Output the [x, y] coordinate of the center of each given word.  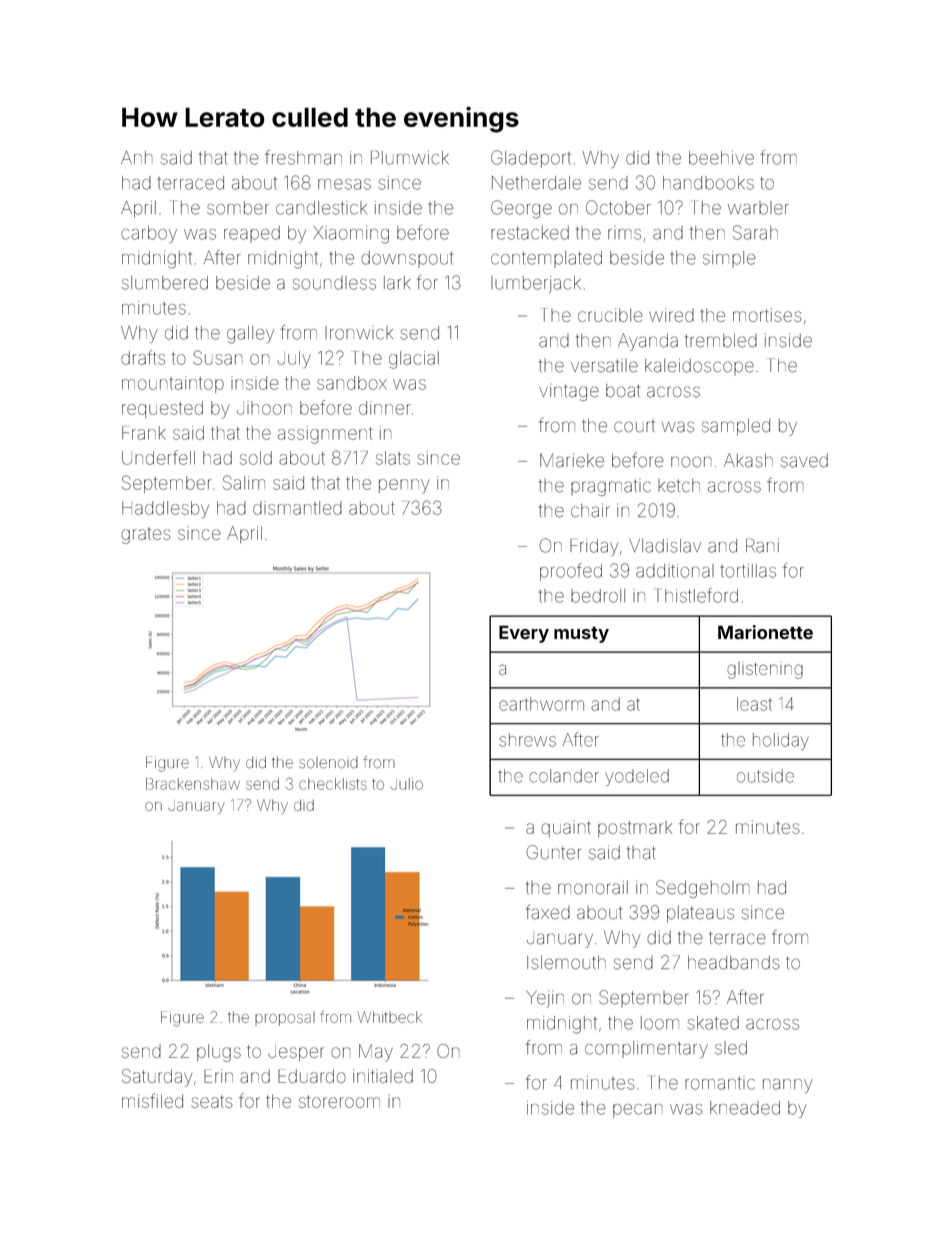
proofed [571, 572]
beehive [721, 158]
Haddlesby [165, 510]
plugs [219, 1053]
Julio [407, 784]
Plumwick [410, 158]
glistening [765, 670]
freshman [303, 157]
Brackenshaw [193, 784]
